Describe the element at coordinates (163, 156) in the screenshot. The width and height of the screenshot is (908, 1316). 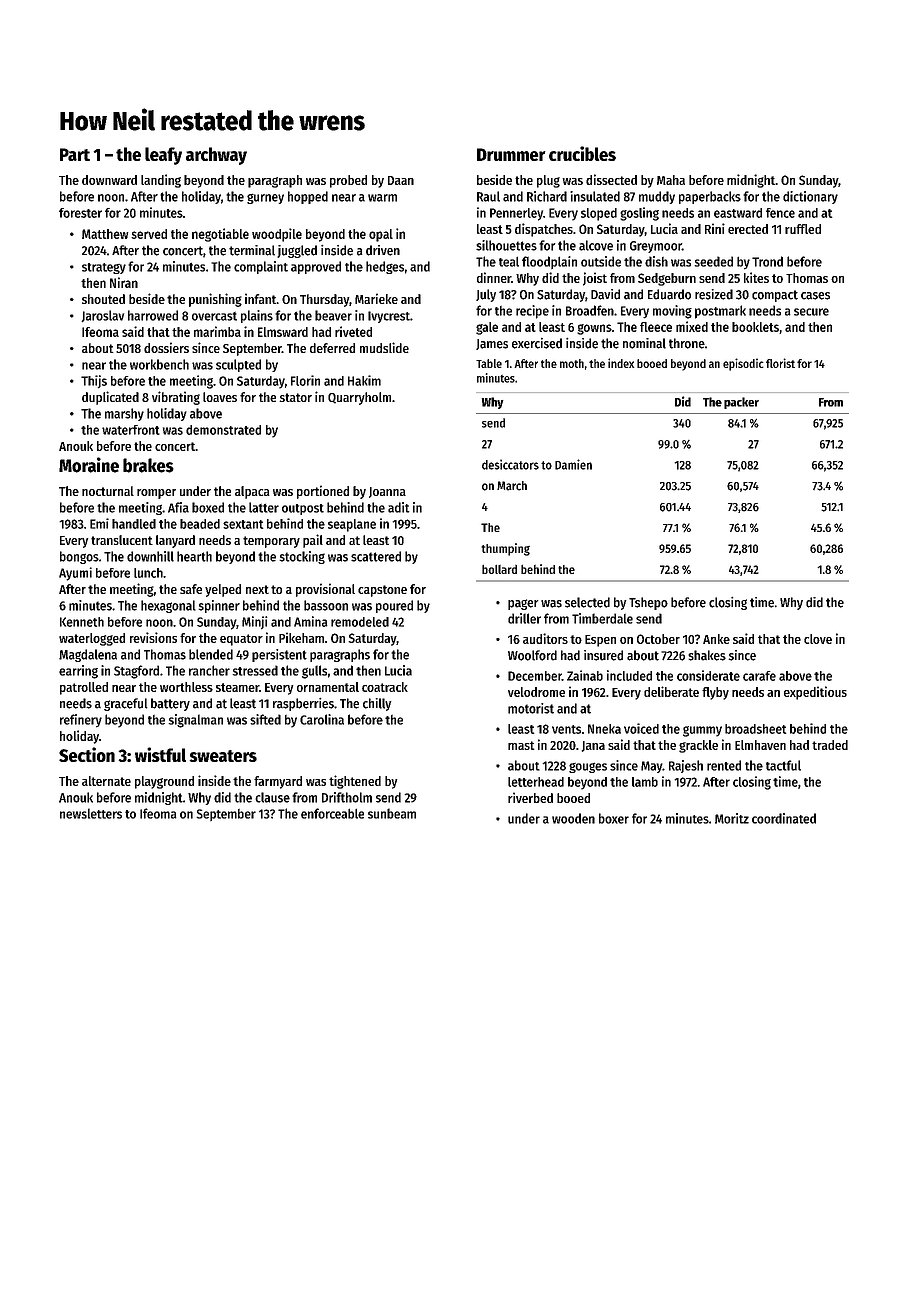
I see `leafy` at that location.
